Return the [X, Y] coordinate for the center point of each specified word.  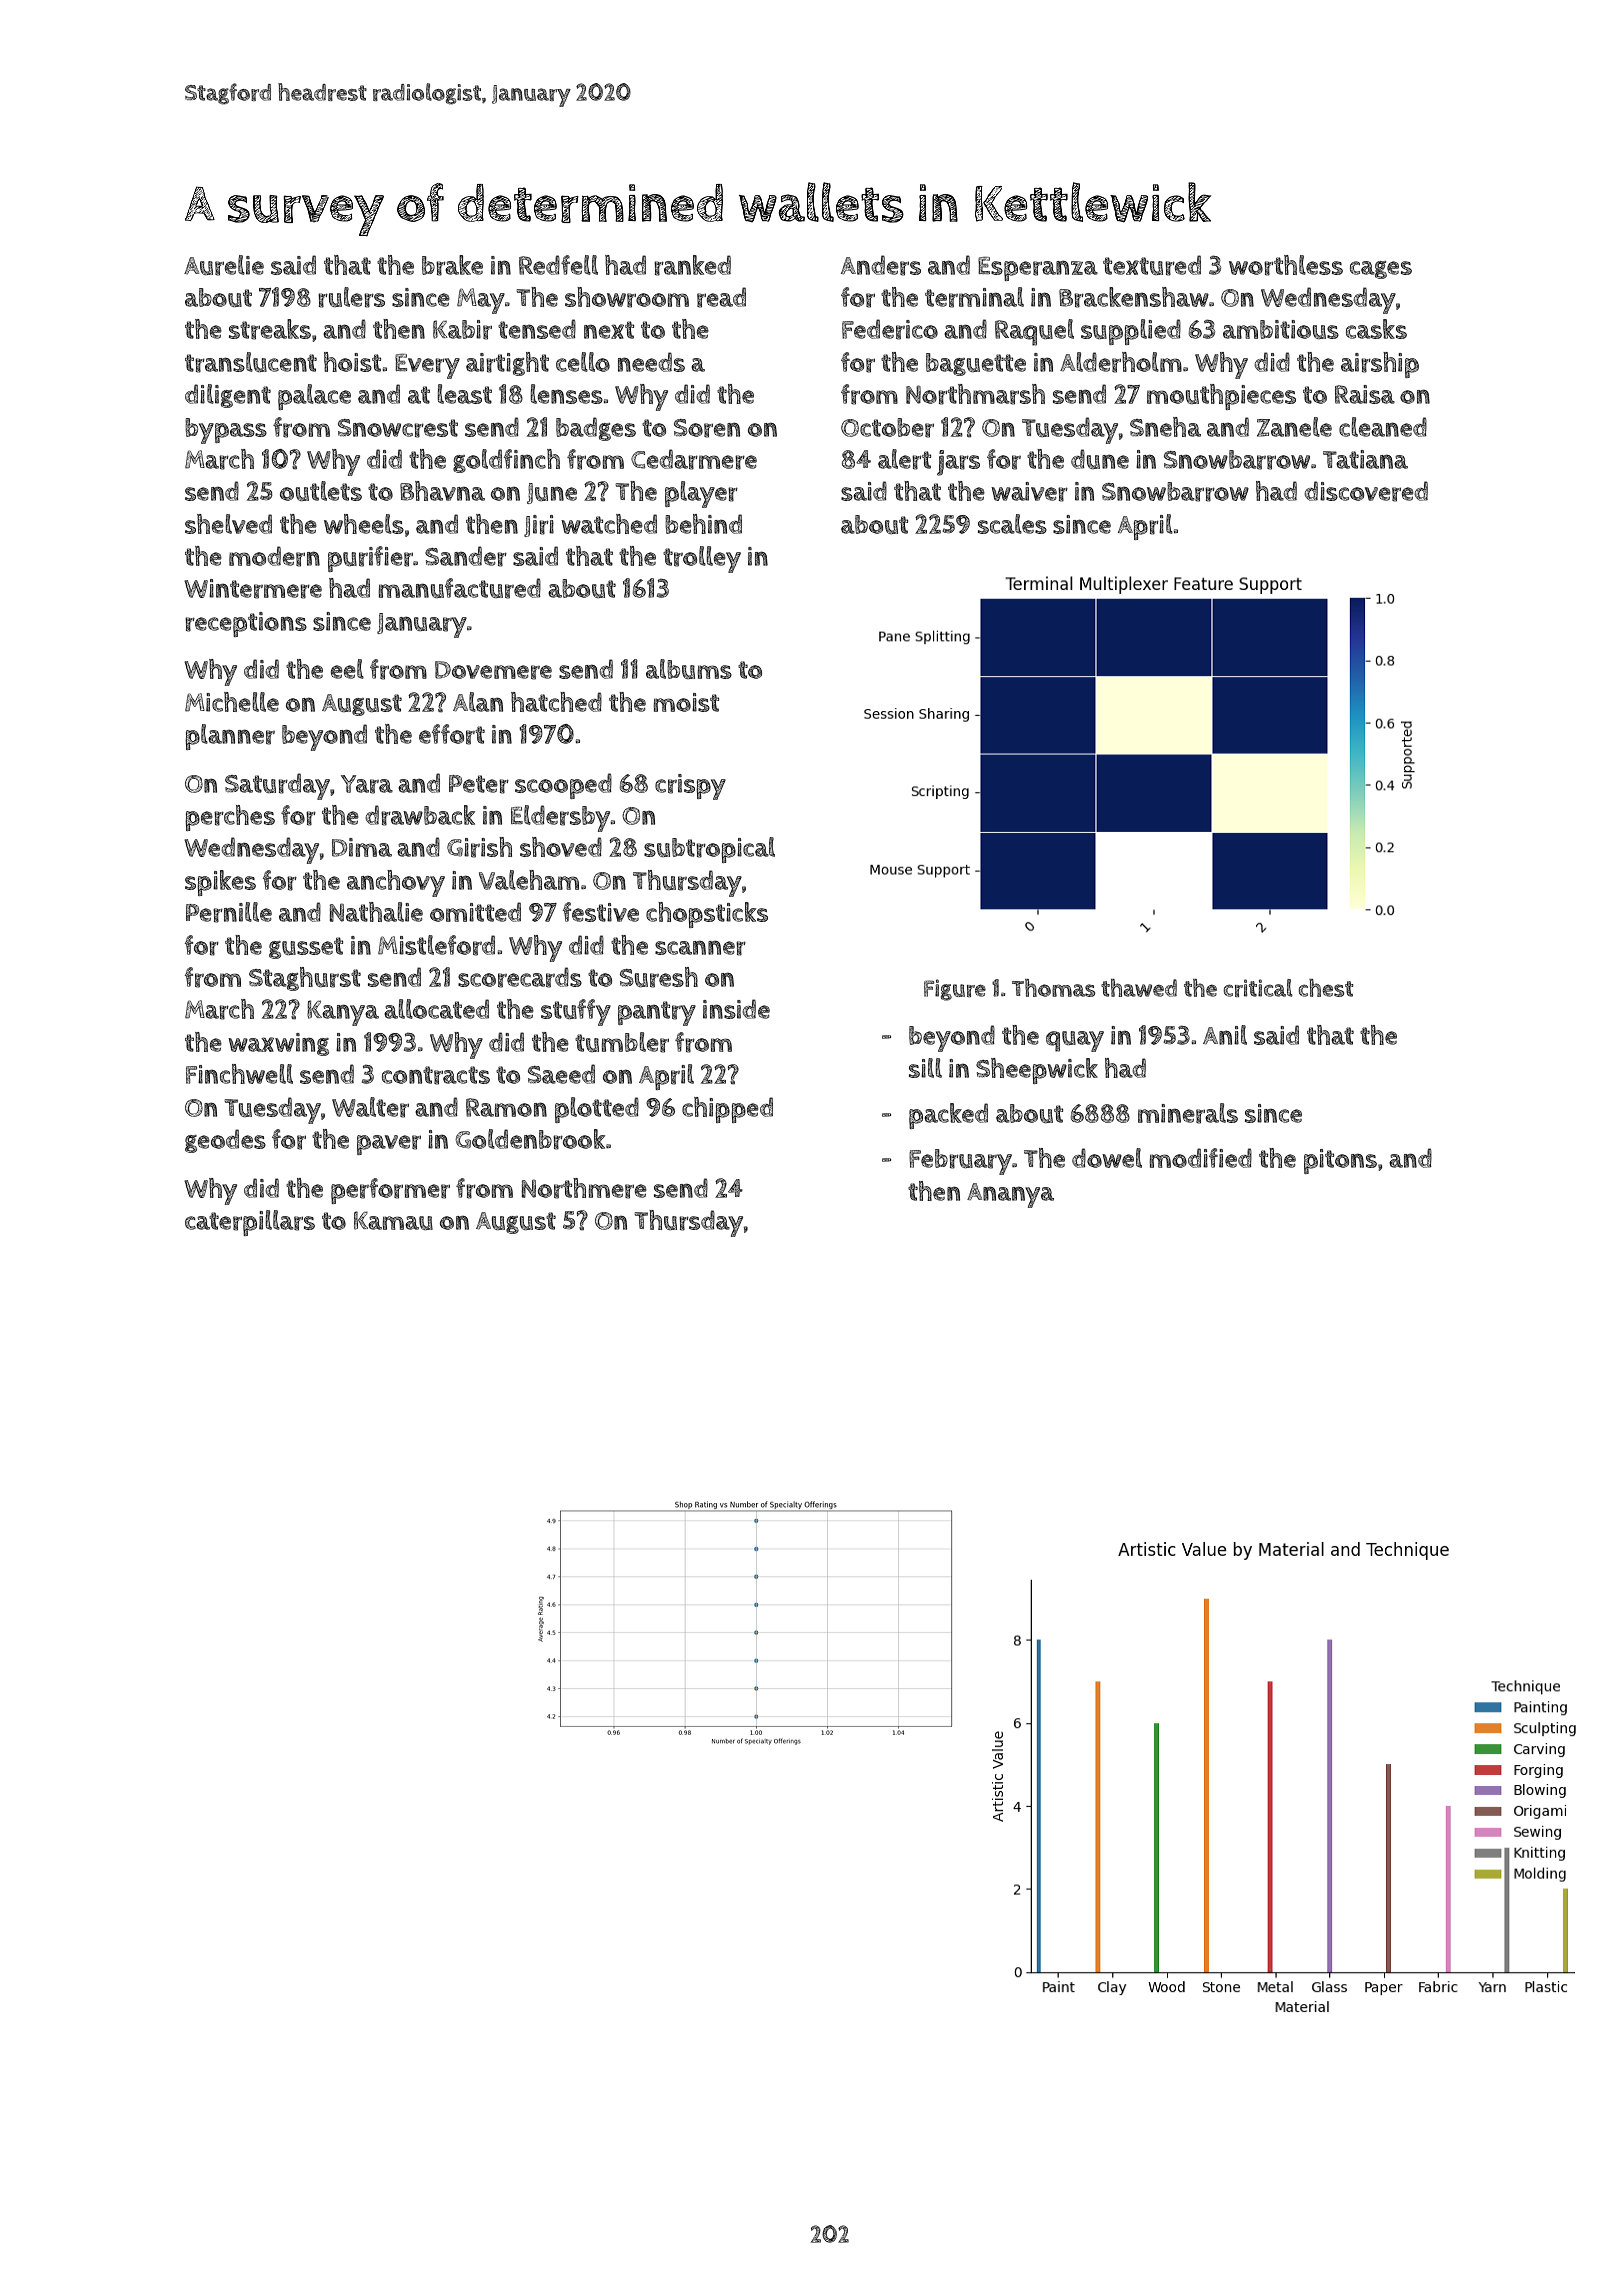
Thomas [1054, 988]
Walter [370, 1107]
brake [452, 265]
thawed [1139, 988]
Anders [881, 265]
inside [736, 1009]
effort [452, 734]
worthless [1286, 265]
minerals [1188, 1113]
